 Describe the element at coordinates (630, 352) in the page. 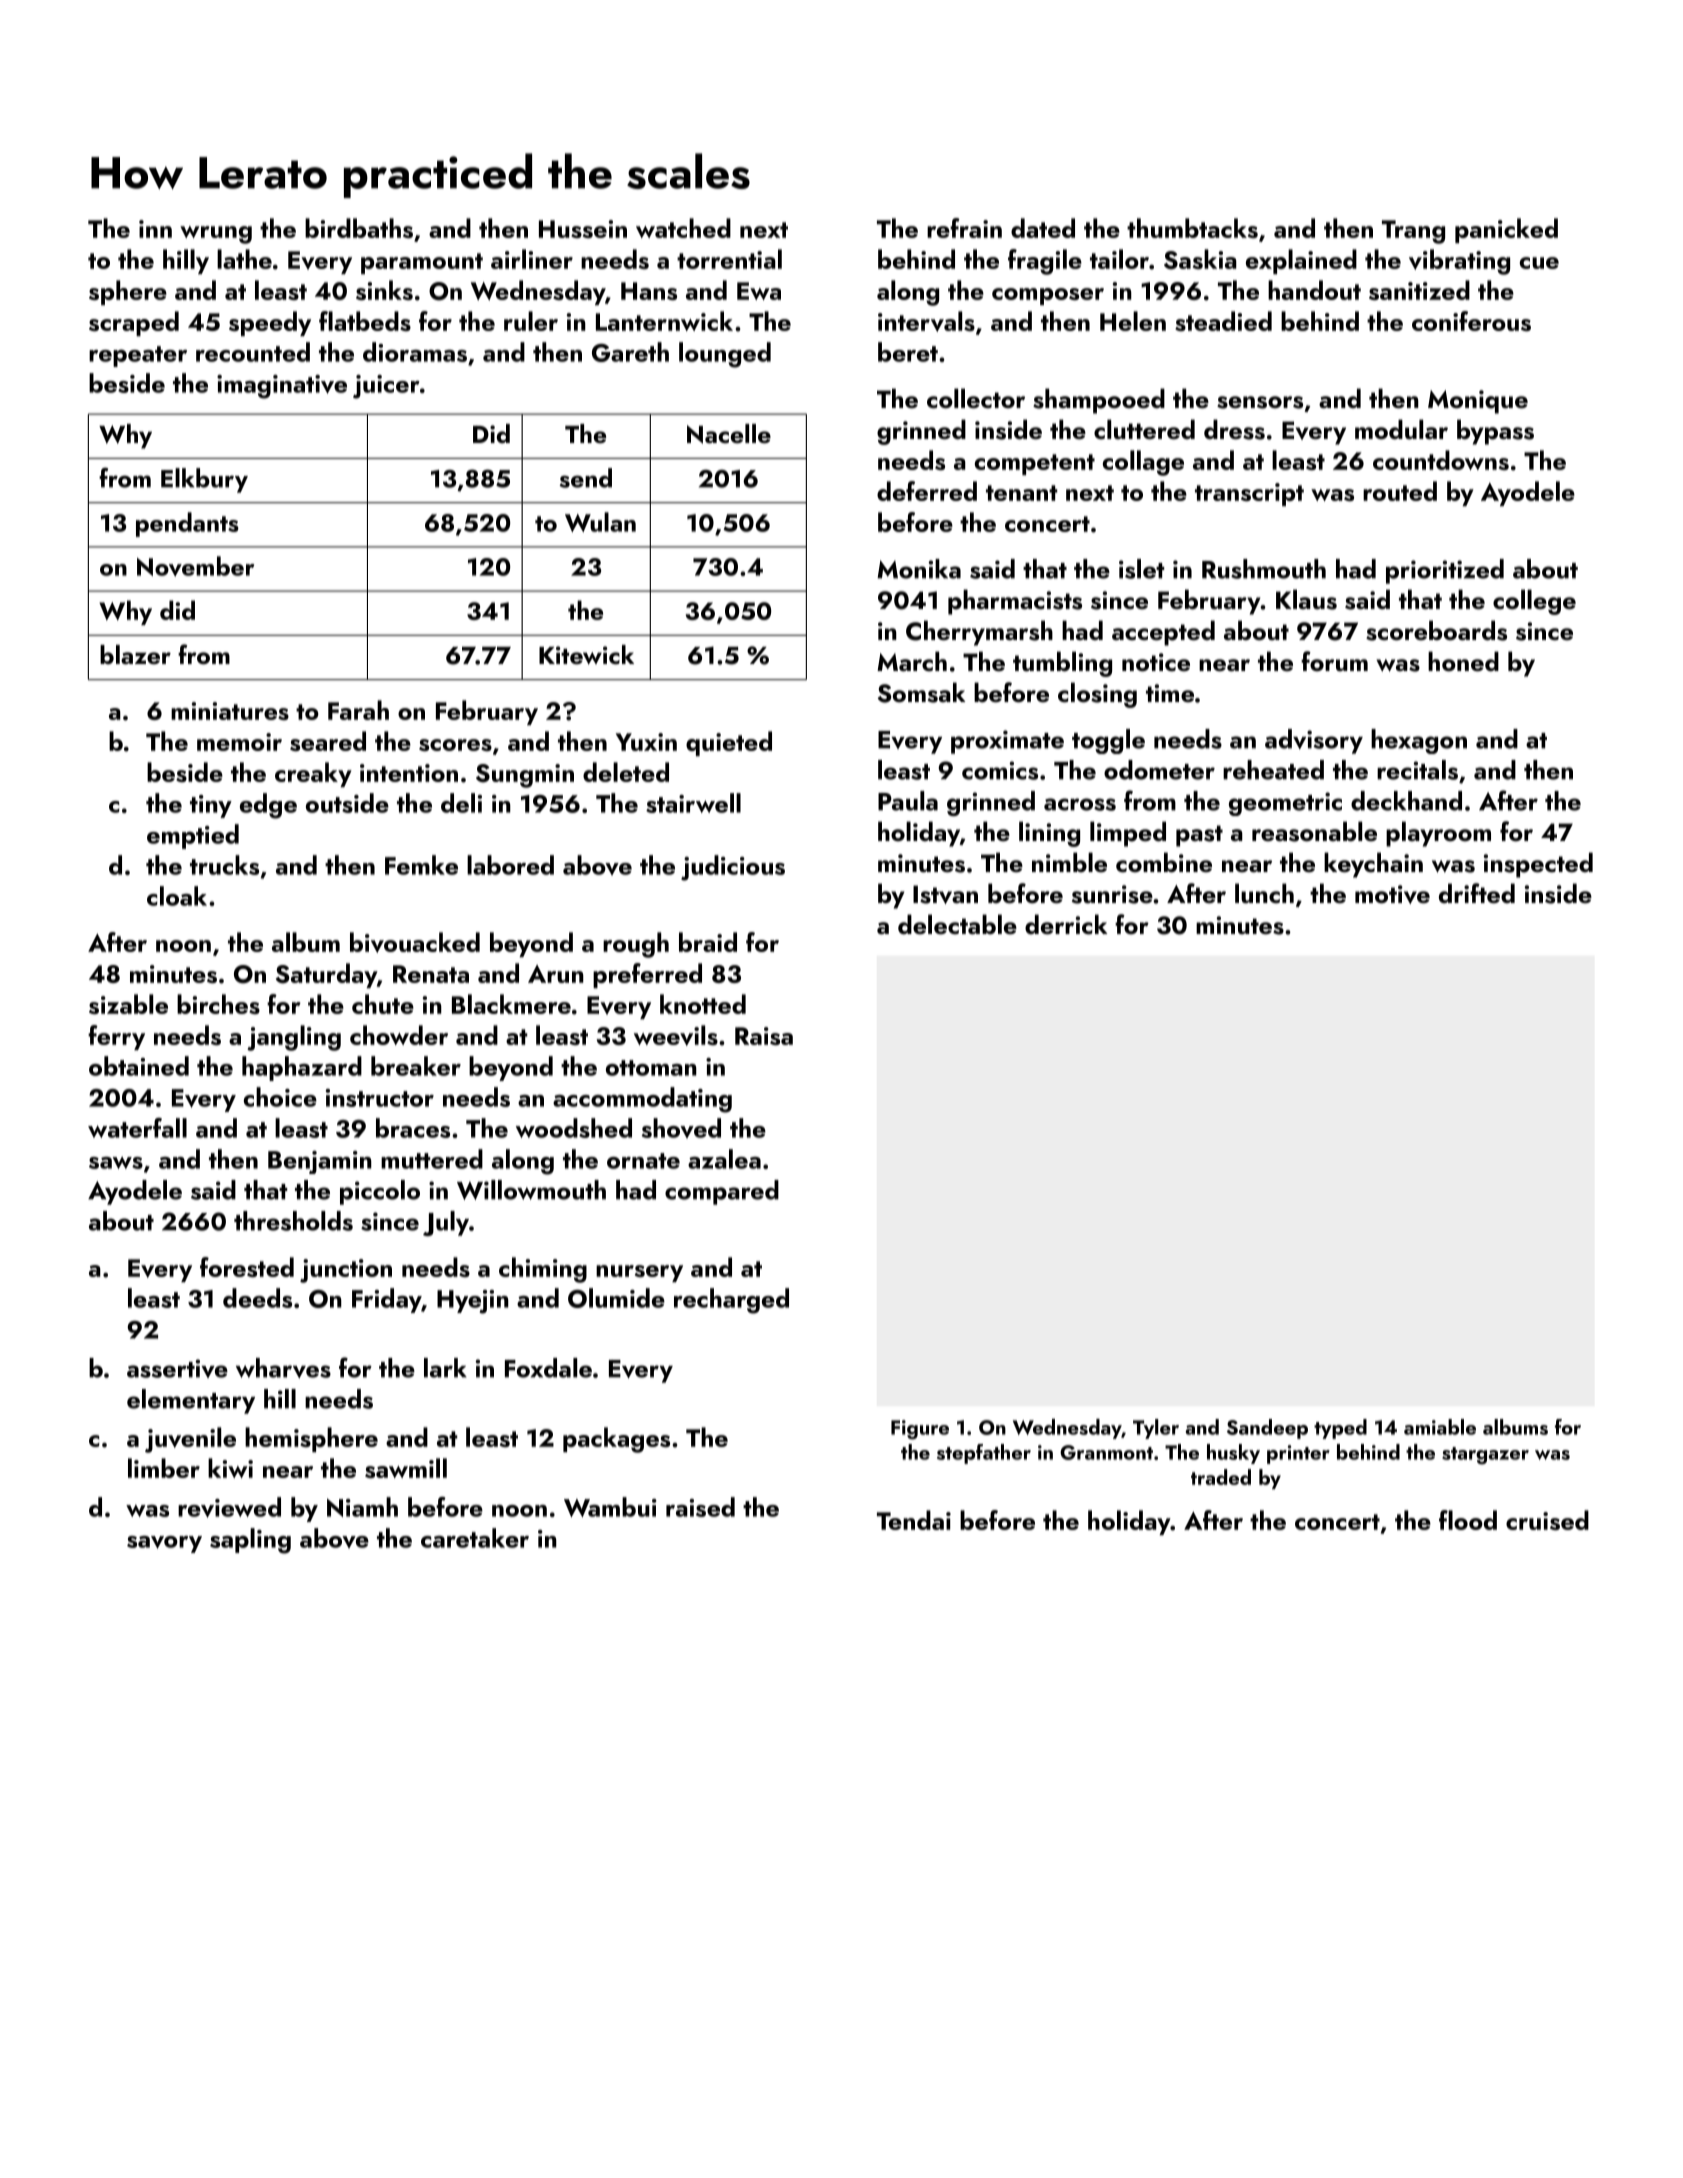

I see `Gareth` at that location.
